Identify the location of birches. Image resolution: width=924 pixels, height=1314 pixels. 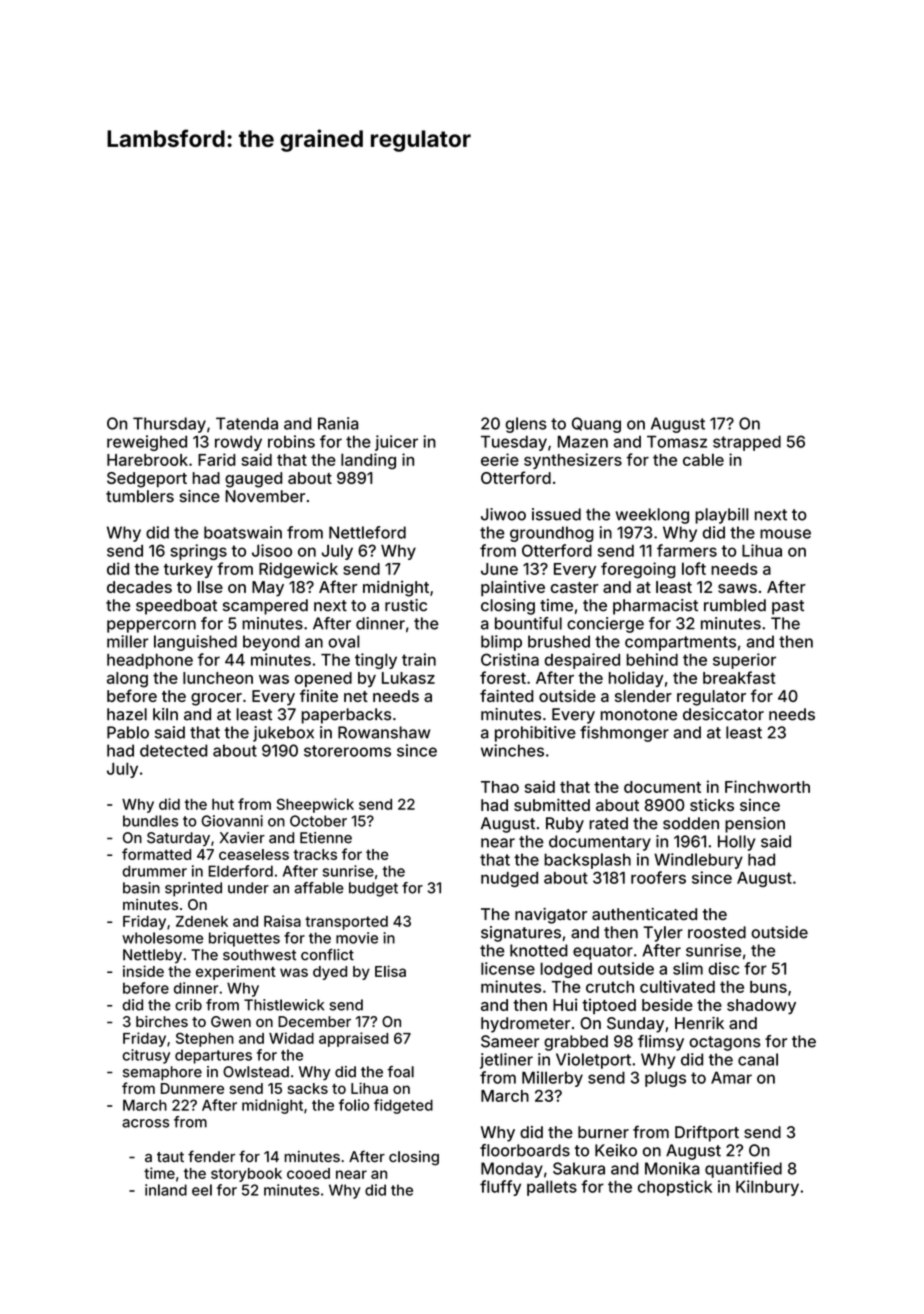
(162, 1021).
